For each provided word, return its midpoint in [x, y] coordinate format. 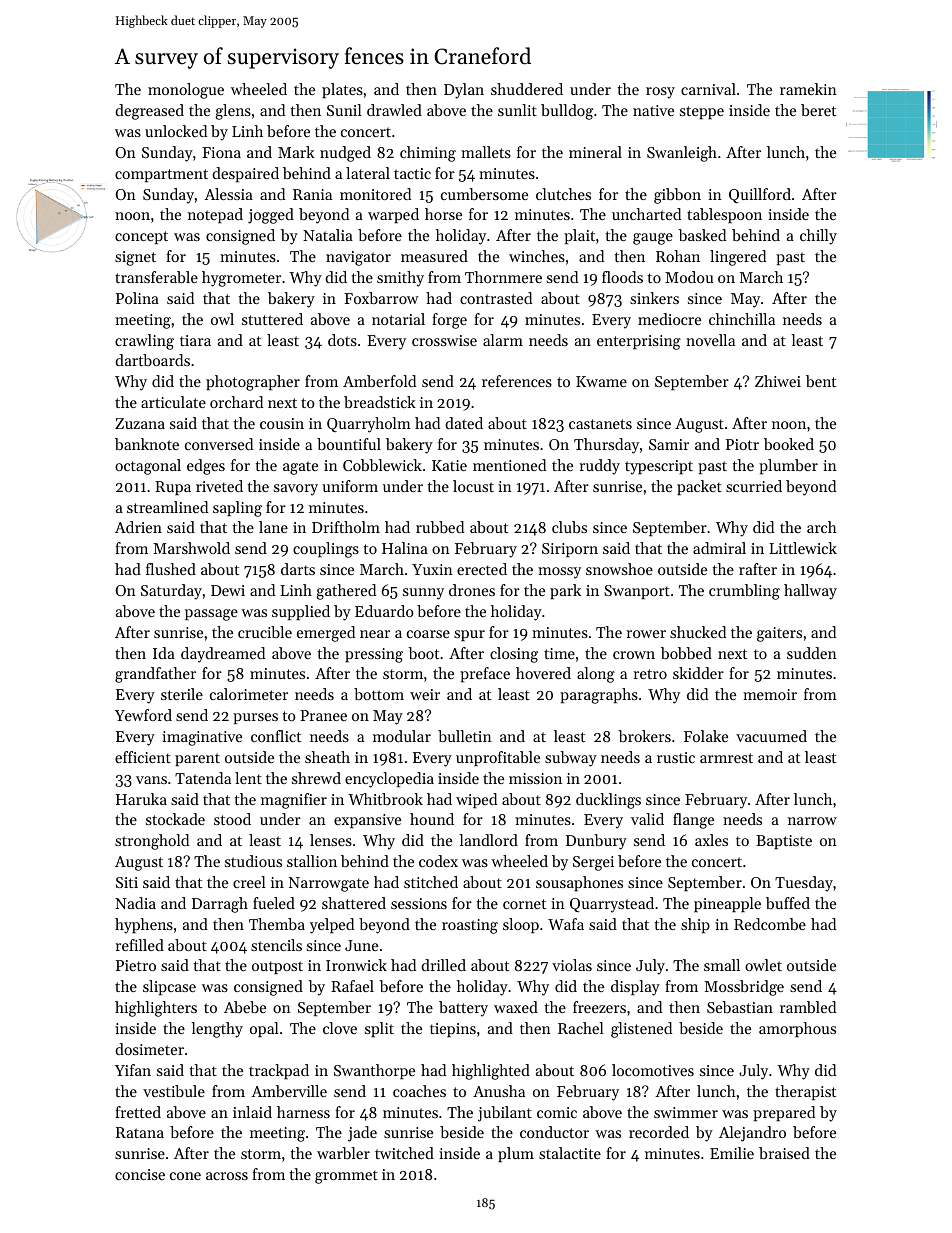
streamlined [167, 507]
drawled [394, 110]
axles [711, 840]
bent [821, 381]
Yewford [143, 715]
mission [535, 778]
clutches [563, 194]
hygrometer [241, 279]
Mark [296, 152]
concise [140, 1174]
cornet [524, 904]
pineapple [727, 904]
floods [622, 277]
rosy [660, 93]
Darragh [220, 905]
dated [464, 423]
